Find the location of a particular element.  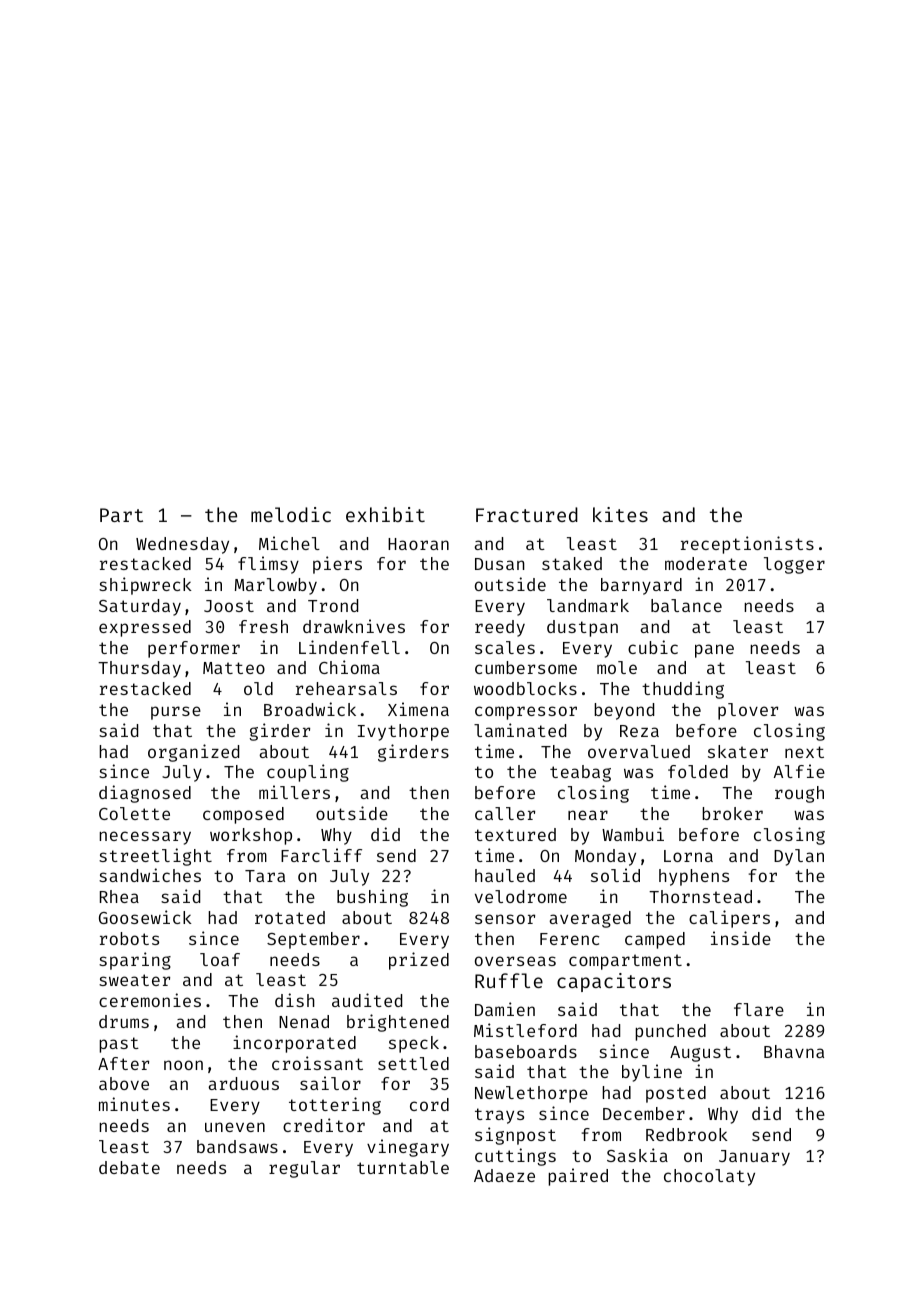

minutes is located at coordinates (134, 1104).
